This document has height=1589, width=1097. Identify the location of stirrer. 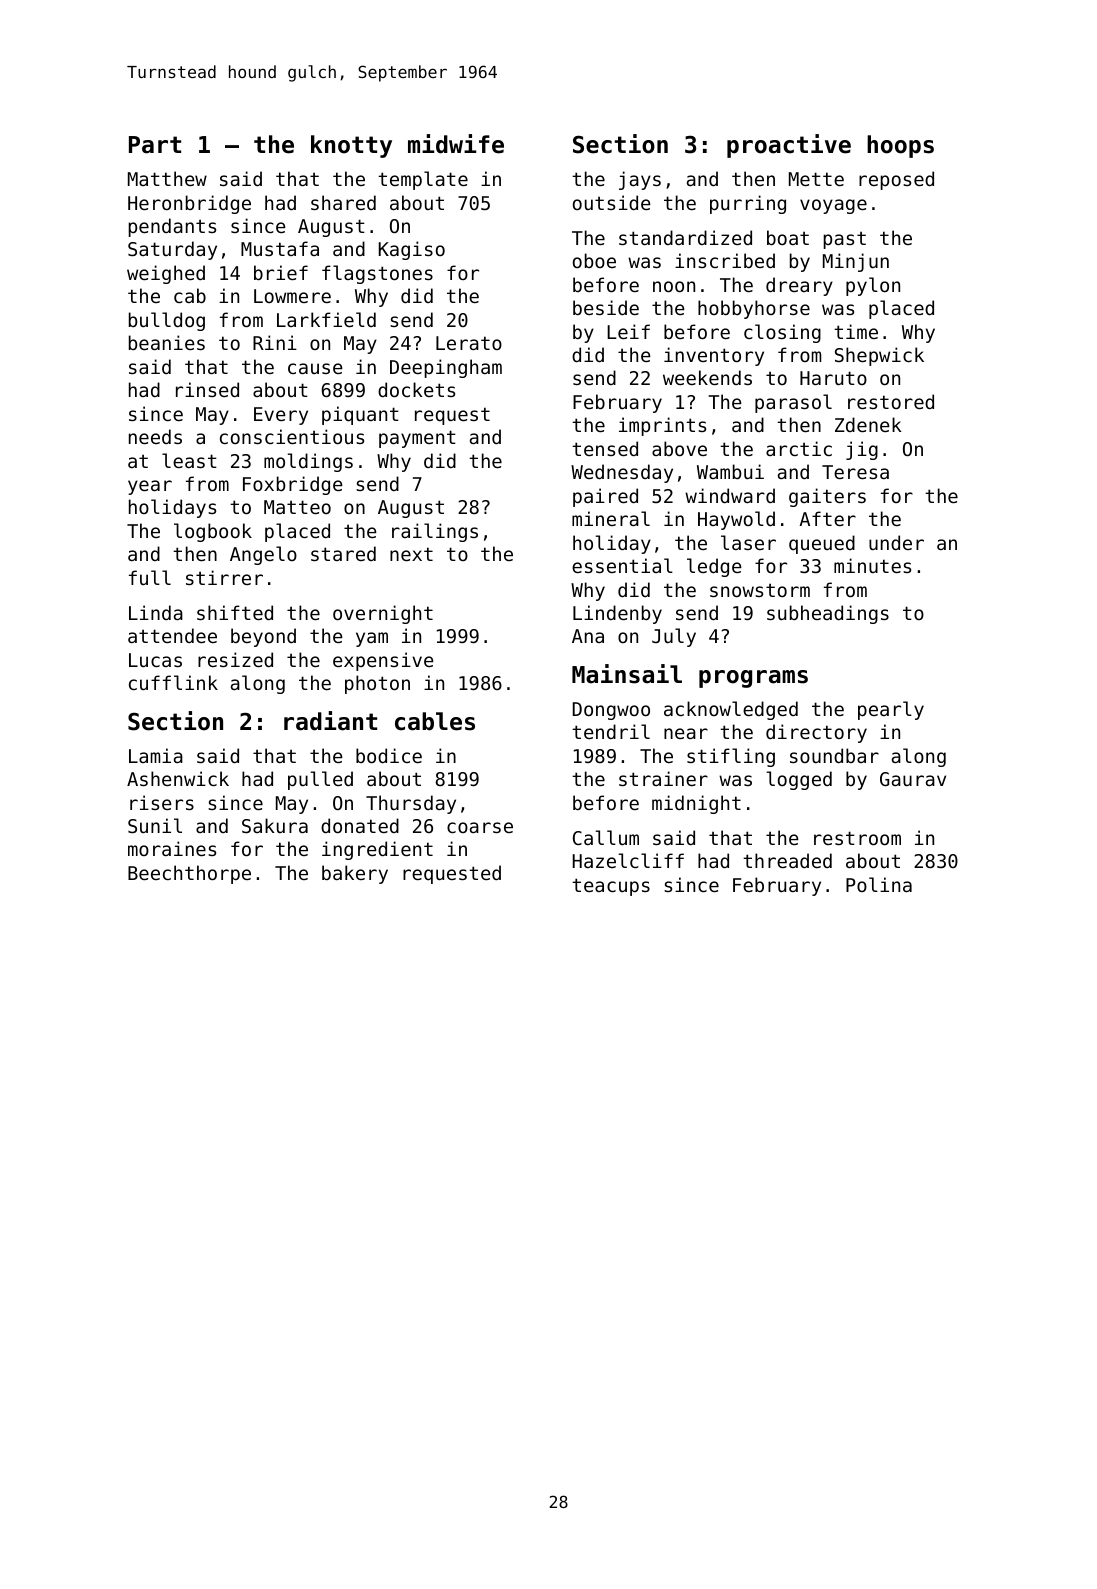
(224, 577).
